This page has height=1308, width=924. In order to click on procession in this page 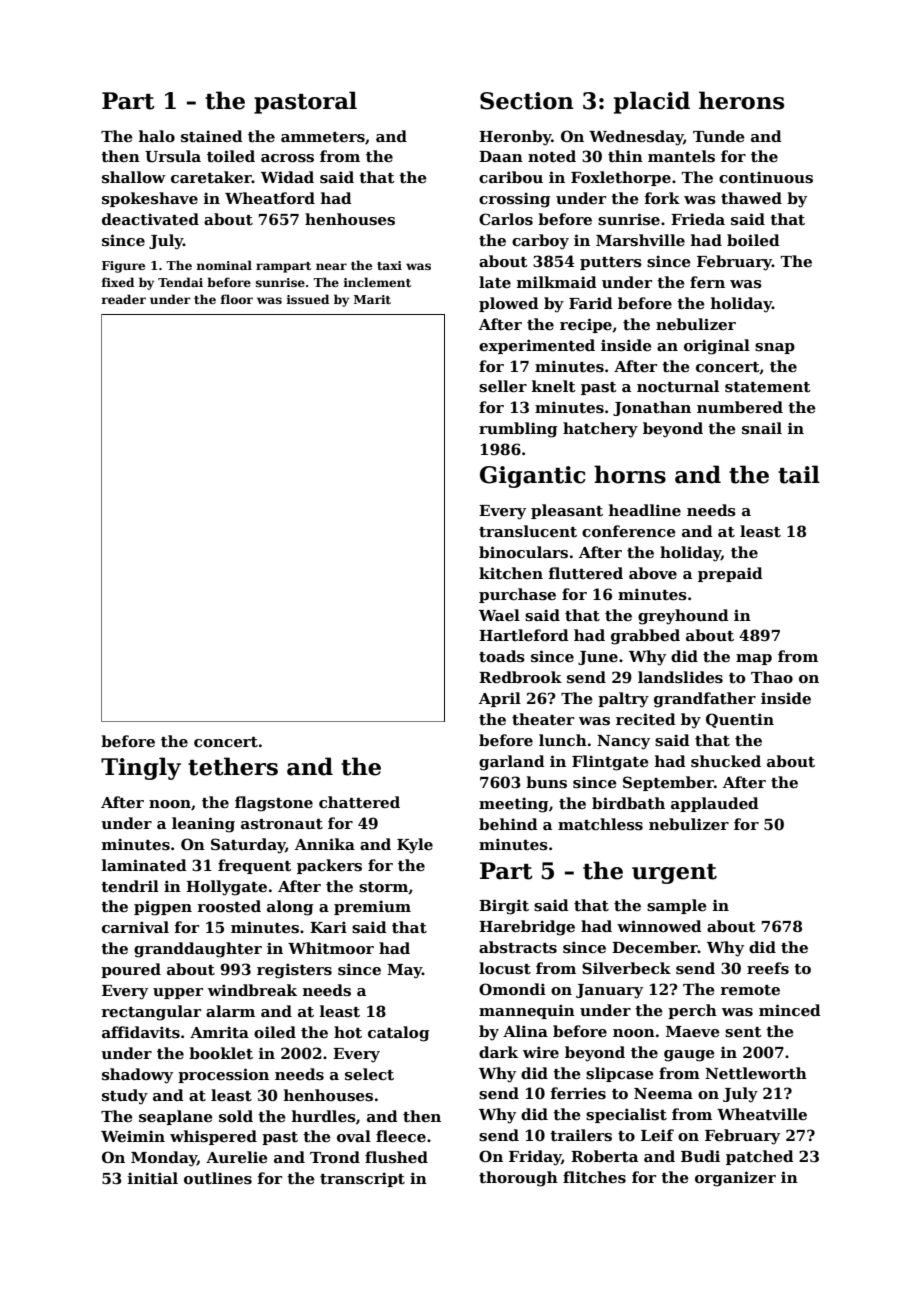, I will do `click(223, 1075)`.
